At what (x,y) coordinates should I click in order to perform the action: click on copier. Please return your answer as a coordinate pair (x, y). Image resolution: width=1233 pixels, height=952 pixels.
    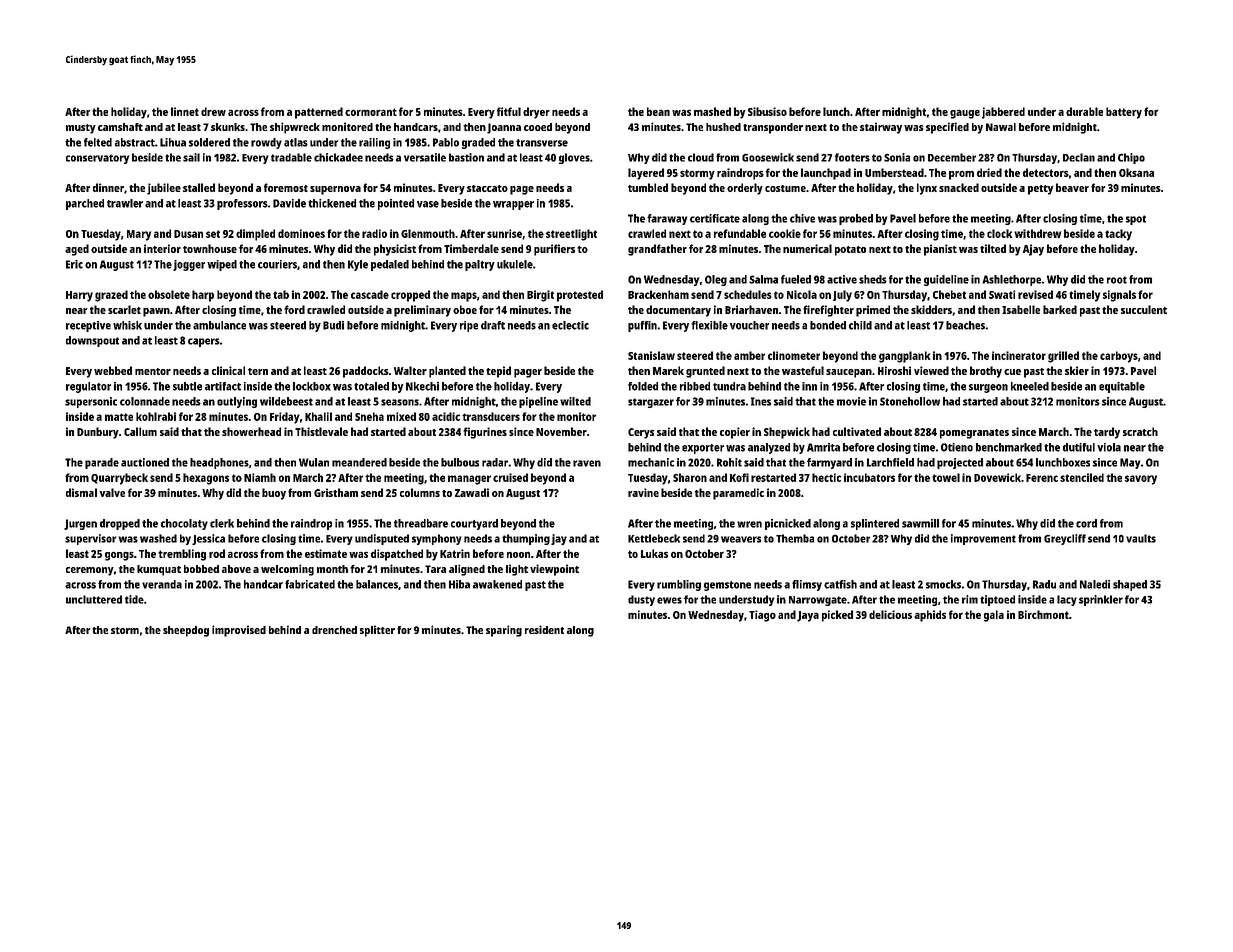
    Looking at the image, I should click on (735, 433).
